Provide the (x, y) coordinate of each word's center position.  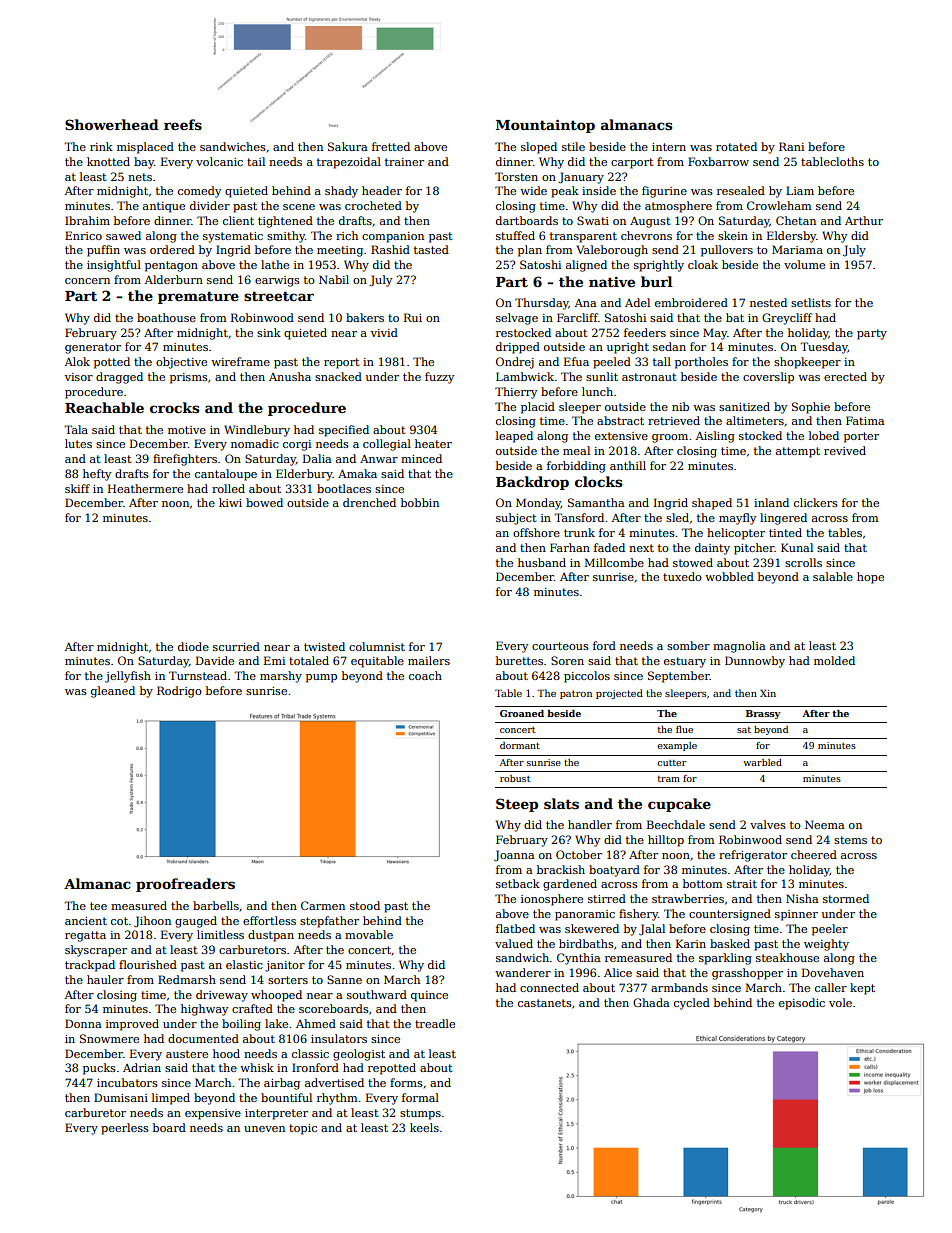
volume (804, 264)
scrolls (803, 562)
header (382, 190)
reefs (183, 124)
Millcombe (614, 562)
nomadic (255, 443)
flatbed (515, 928)
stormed (846, 898)
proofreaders (185, 885)
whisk (257, 1067)
